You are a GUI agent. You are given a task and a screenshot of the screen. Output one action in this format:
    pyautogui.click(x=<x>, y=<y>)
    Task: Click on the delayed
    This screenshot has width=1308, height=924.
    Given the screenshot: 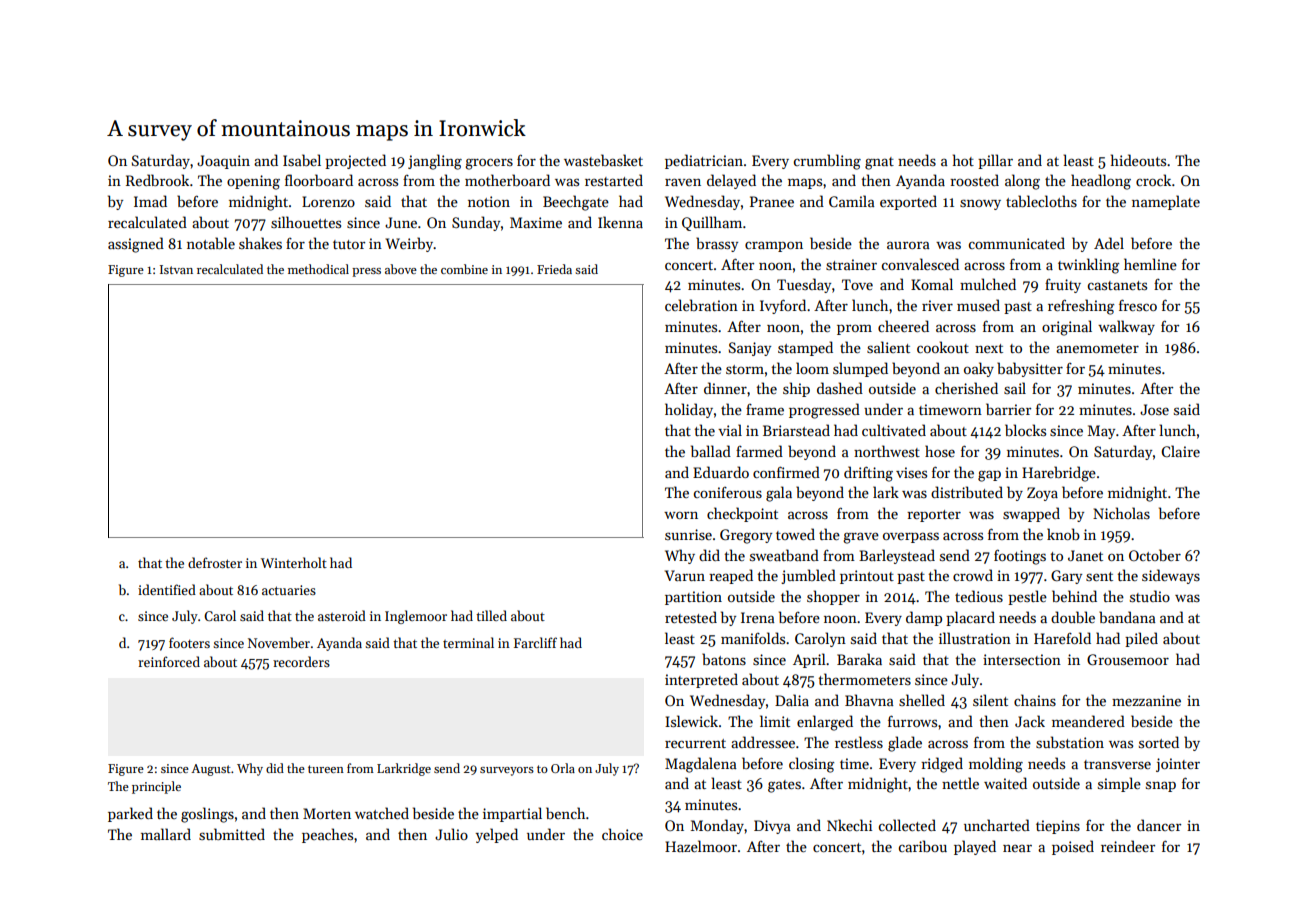 What is the action you would take?
    pyautogui.click(x=731, y=181)
